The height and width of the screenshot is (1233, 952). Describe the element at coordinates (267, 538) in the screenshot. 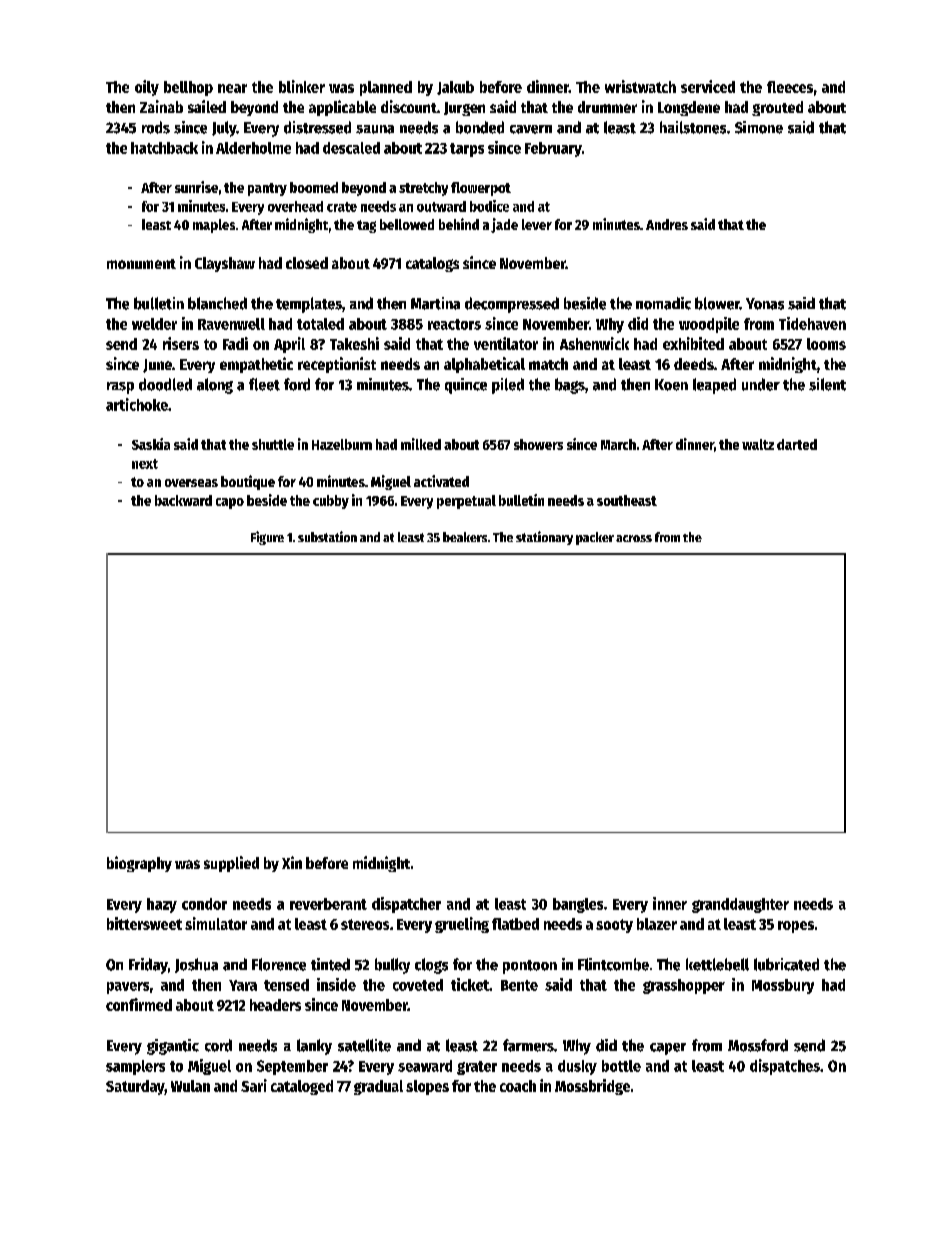

I see `Figure` at that location.
